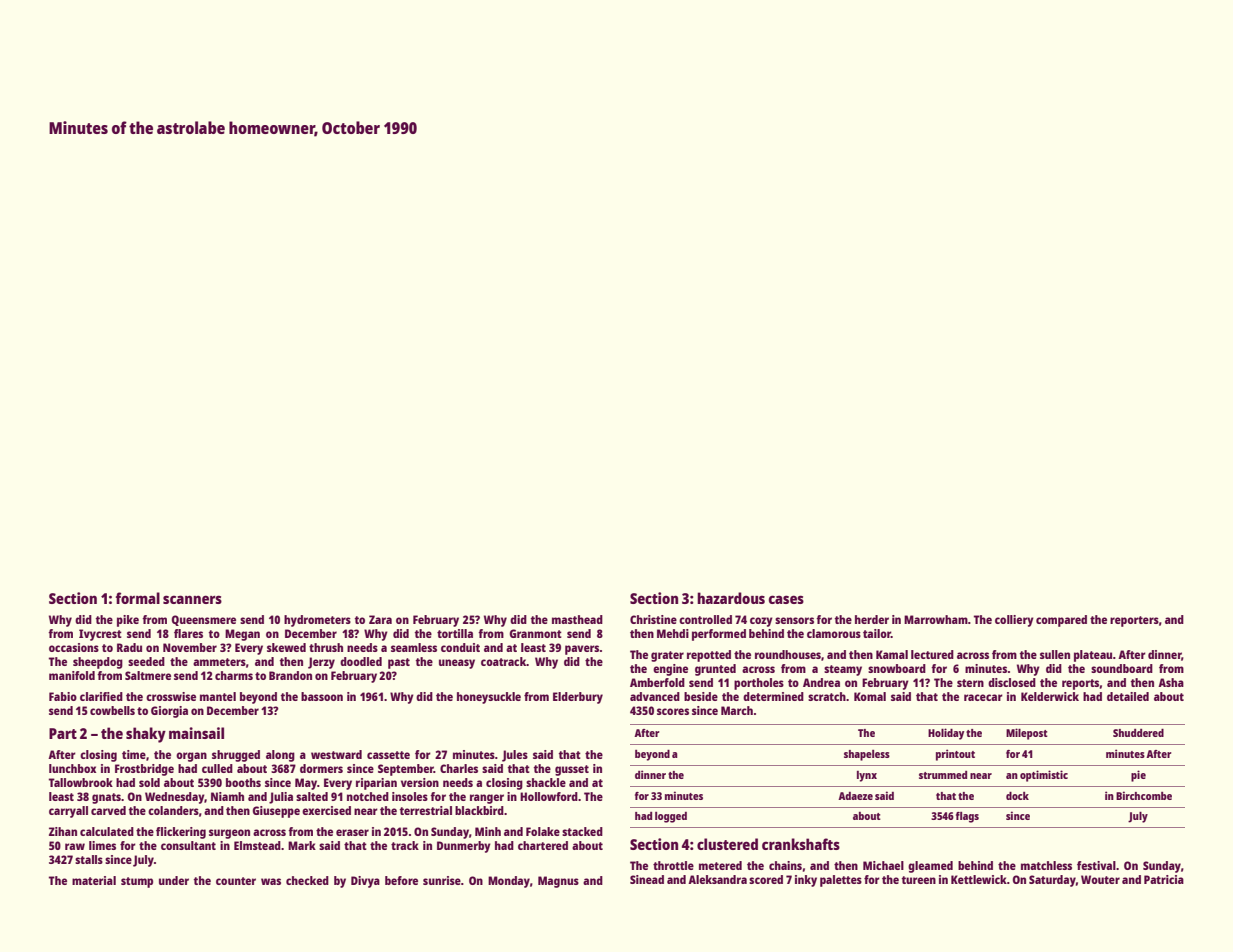 The image size is (1233, 952). I want to click on Zara, so click(380, 619).
